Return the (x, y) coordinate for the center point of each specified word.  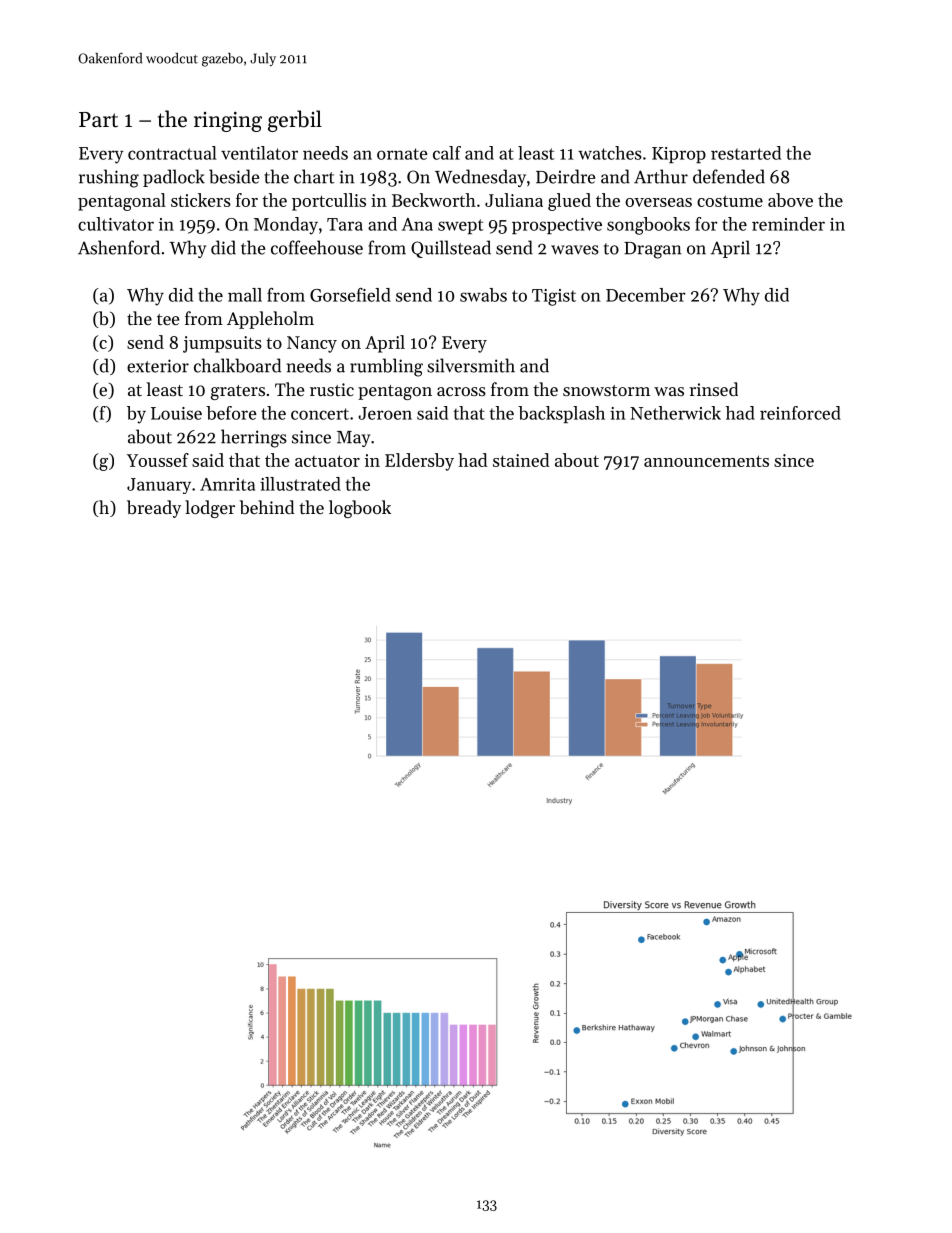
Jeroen (385, 413)
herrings (254, 438)
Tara (345, 224)
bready (154, 509)
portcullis (329, 202)
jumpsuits (222, 344)
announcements (706, 461)
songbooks (648, 226)
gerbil (295, 121)
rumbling (386, 367)
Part (98, 120)
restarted (746, 153)
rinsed (713, 389)
